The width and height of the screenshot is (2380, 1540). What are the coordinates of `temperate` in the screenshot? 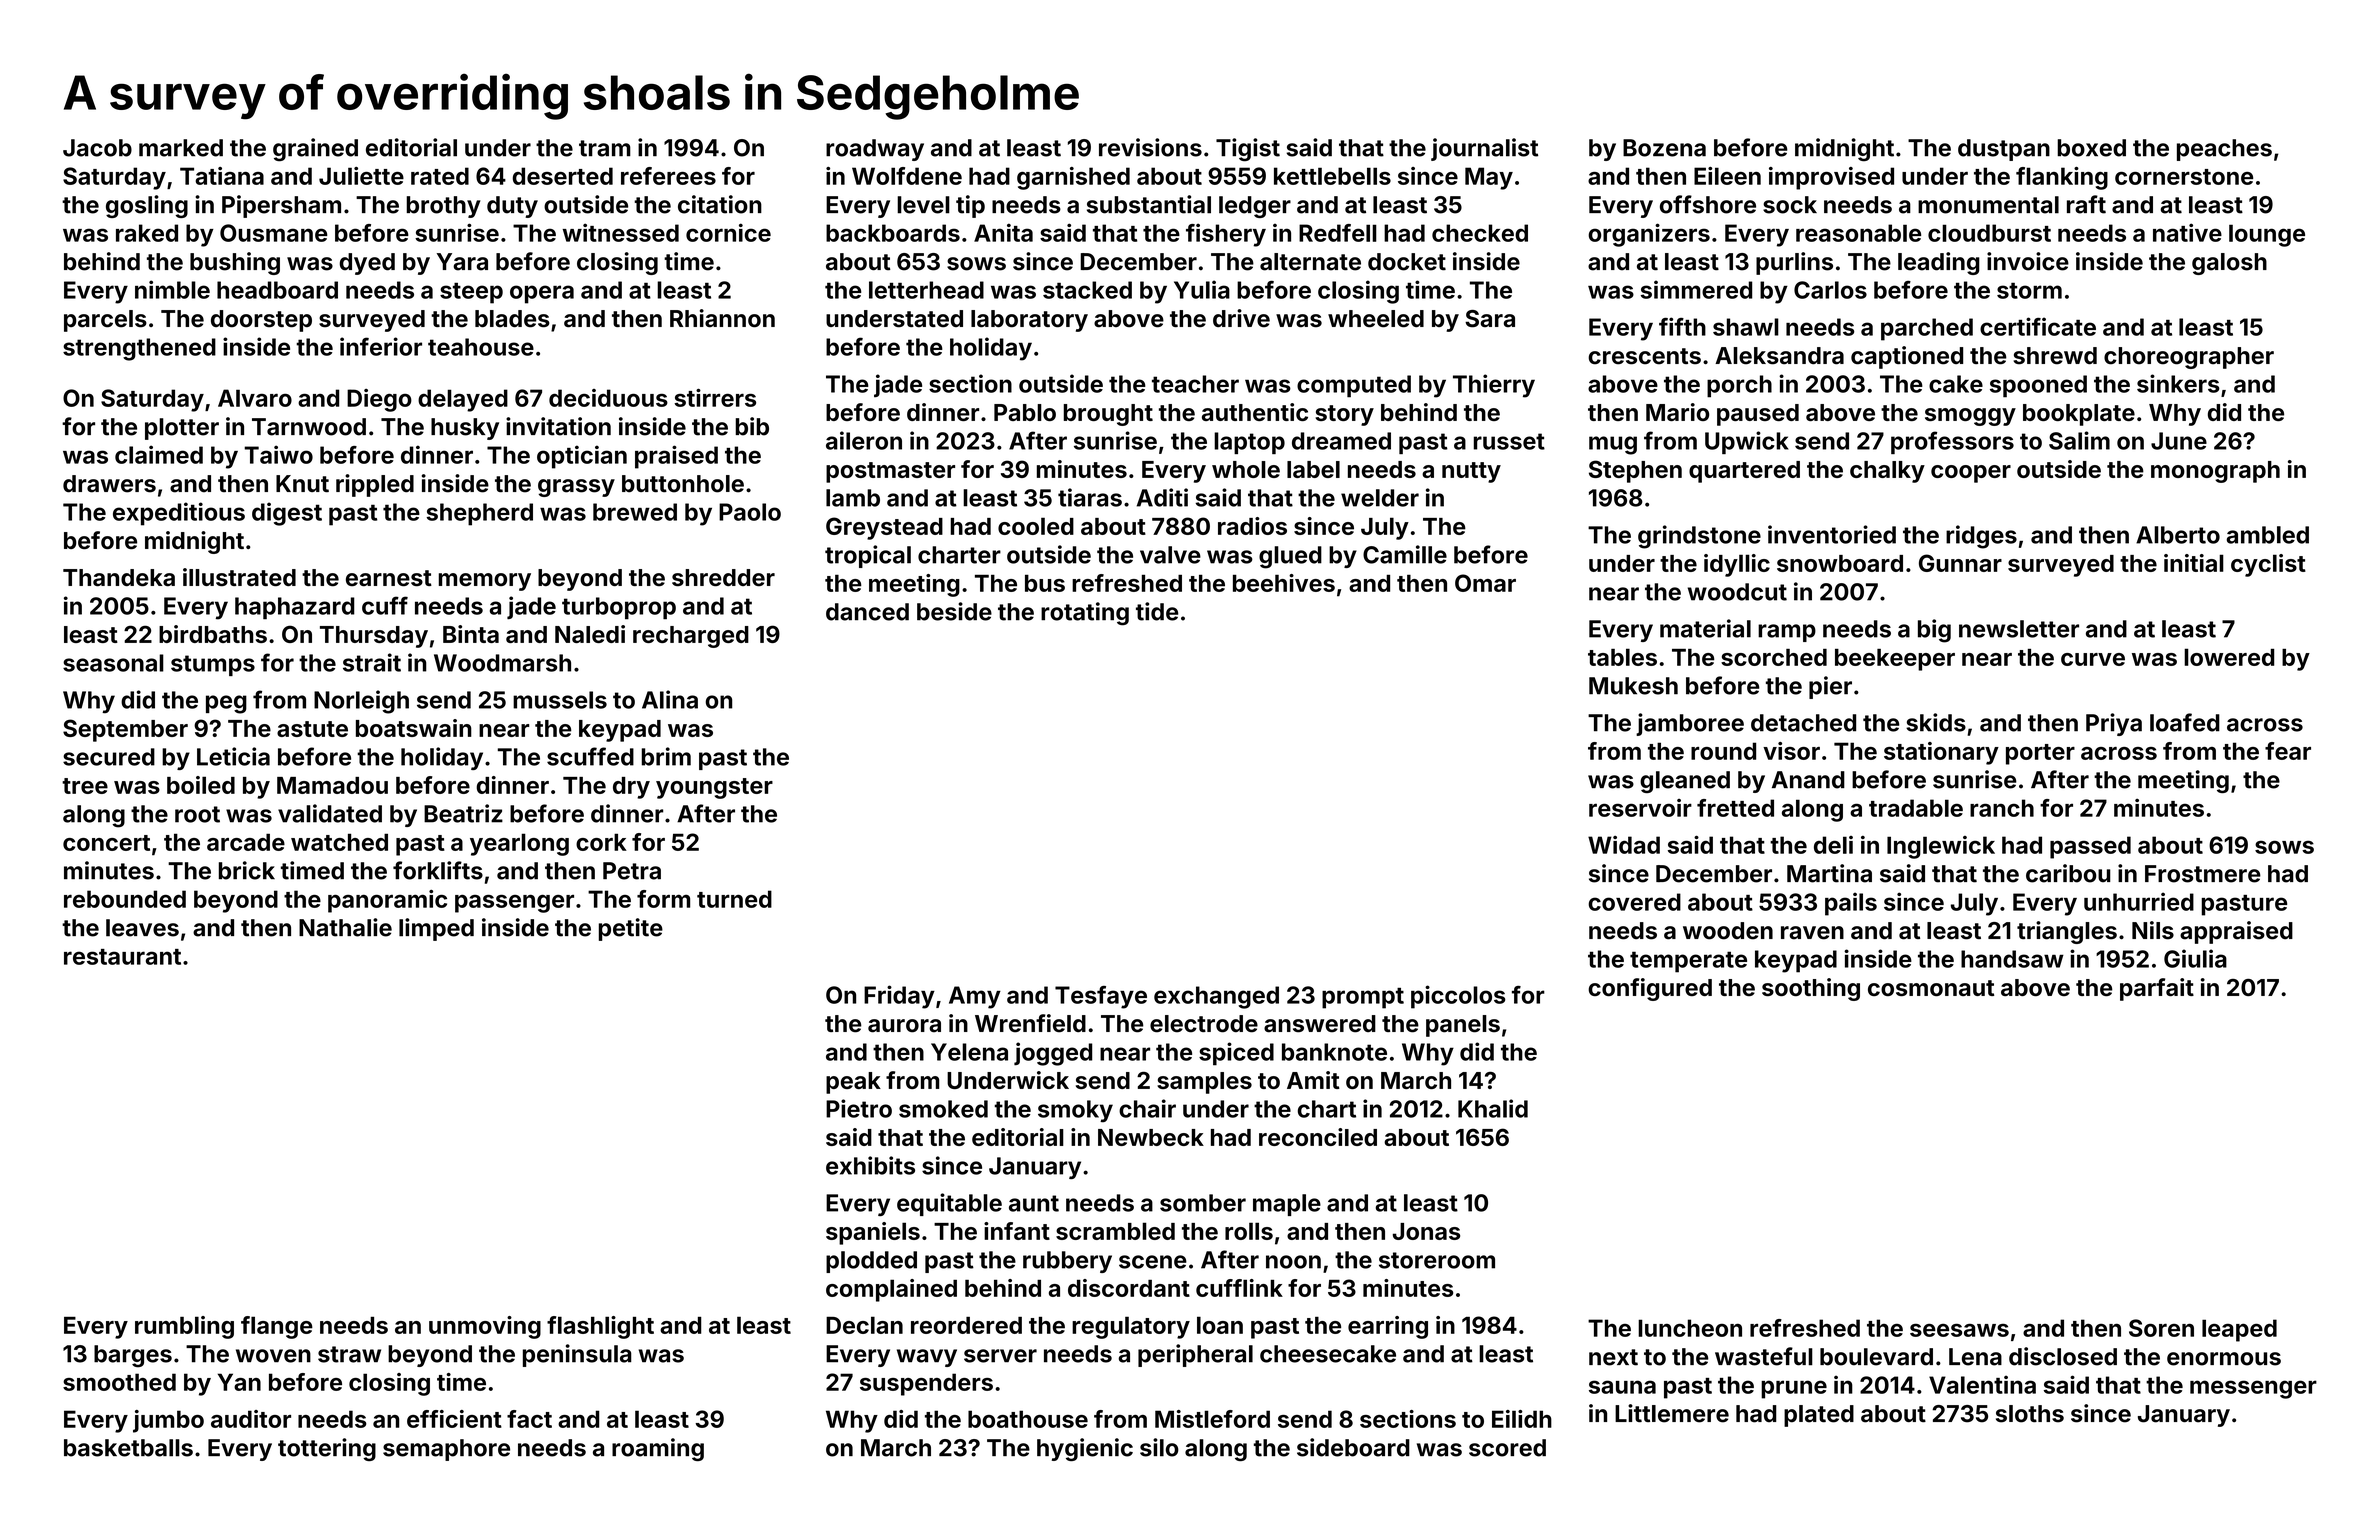 It's located at (1688, 962).
